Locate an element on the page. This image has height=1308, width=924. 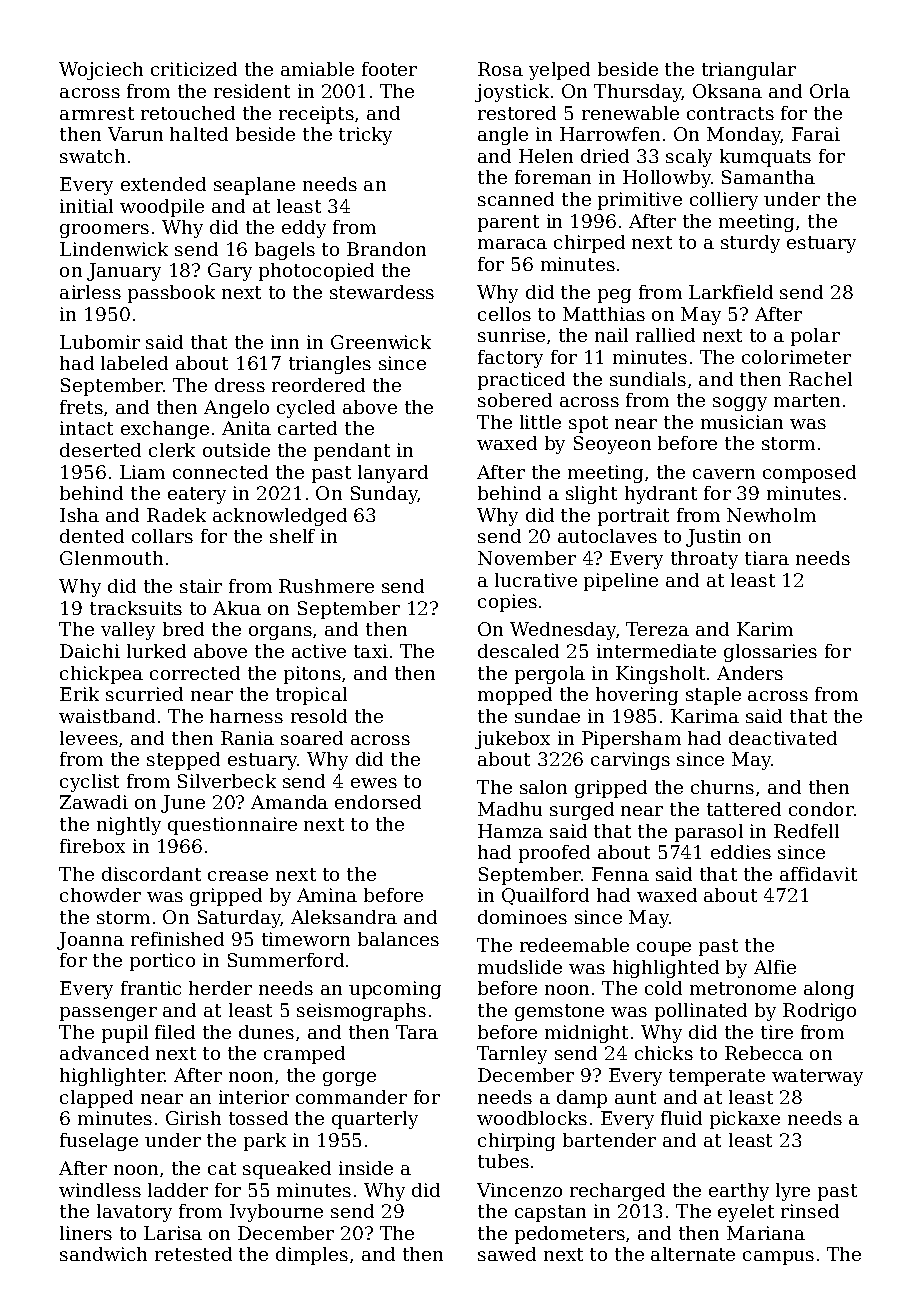
inside is located at coordinates (366, 1168).
